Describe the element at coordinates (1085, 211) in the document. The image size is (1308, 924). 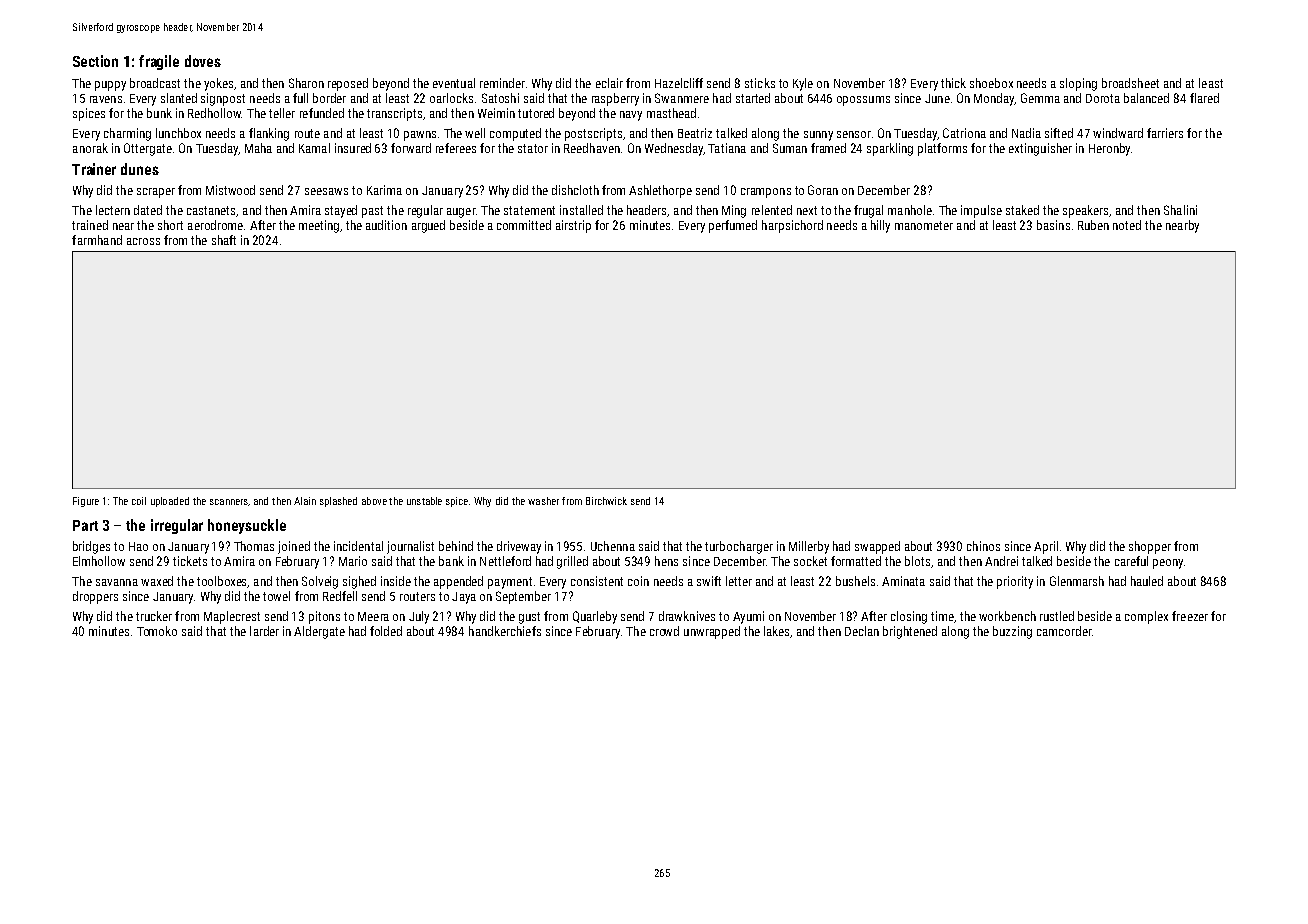
I see `speakers` at that location.
